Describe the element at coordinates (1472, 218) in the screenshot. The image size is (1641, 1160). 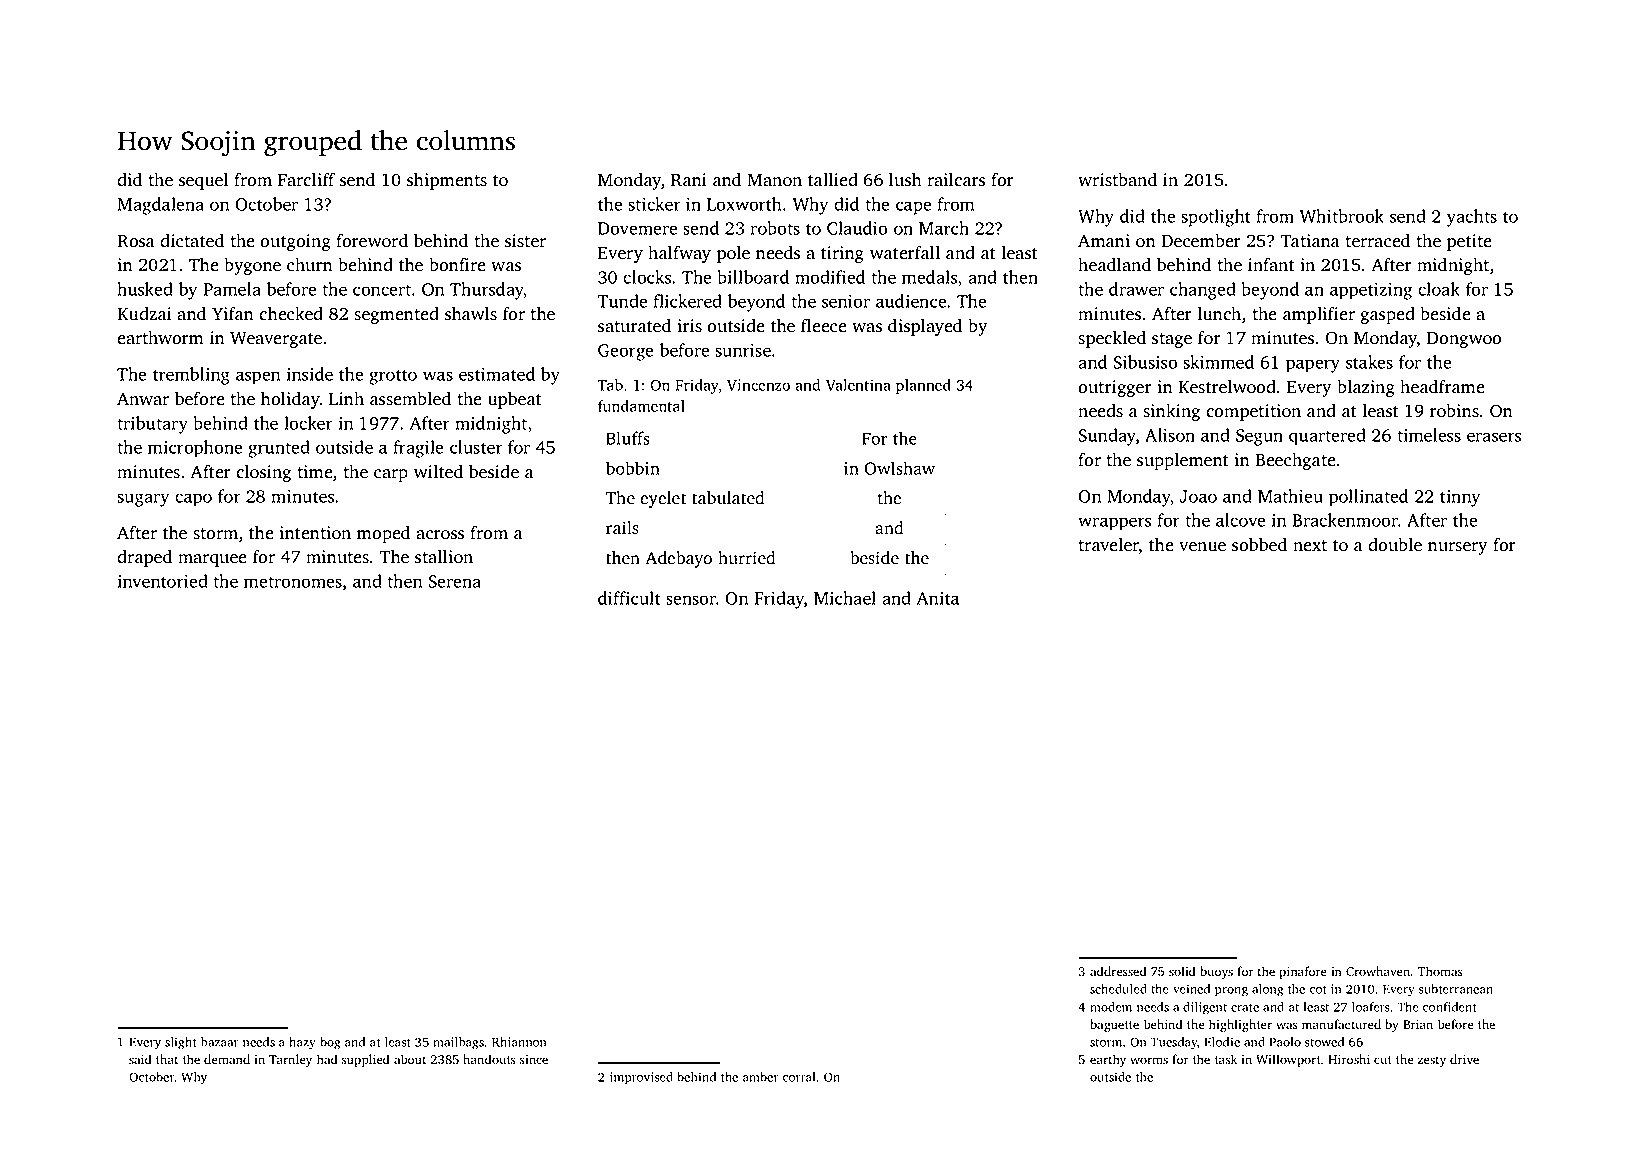
I see `yachts` at that location.
